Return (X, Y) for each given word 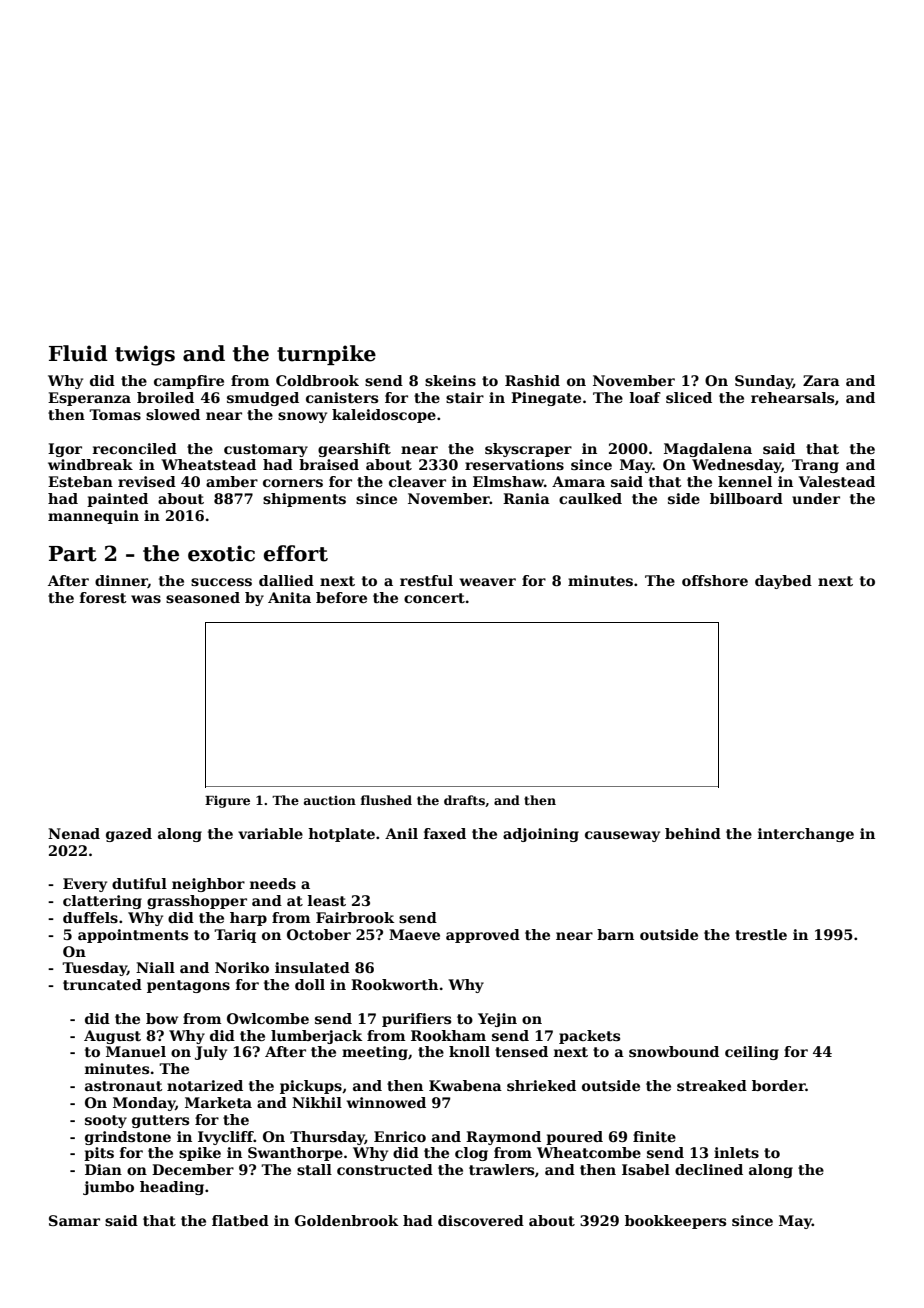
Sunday (764, 382)
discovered (481, 1220)
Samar (74, 1220)
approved (483, 936)
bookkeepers (675, 1222)
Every (85, 885)
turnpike (326, 355)
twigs (145, 355)
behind (693, 833)
